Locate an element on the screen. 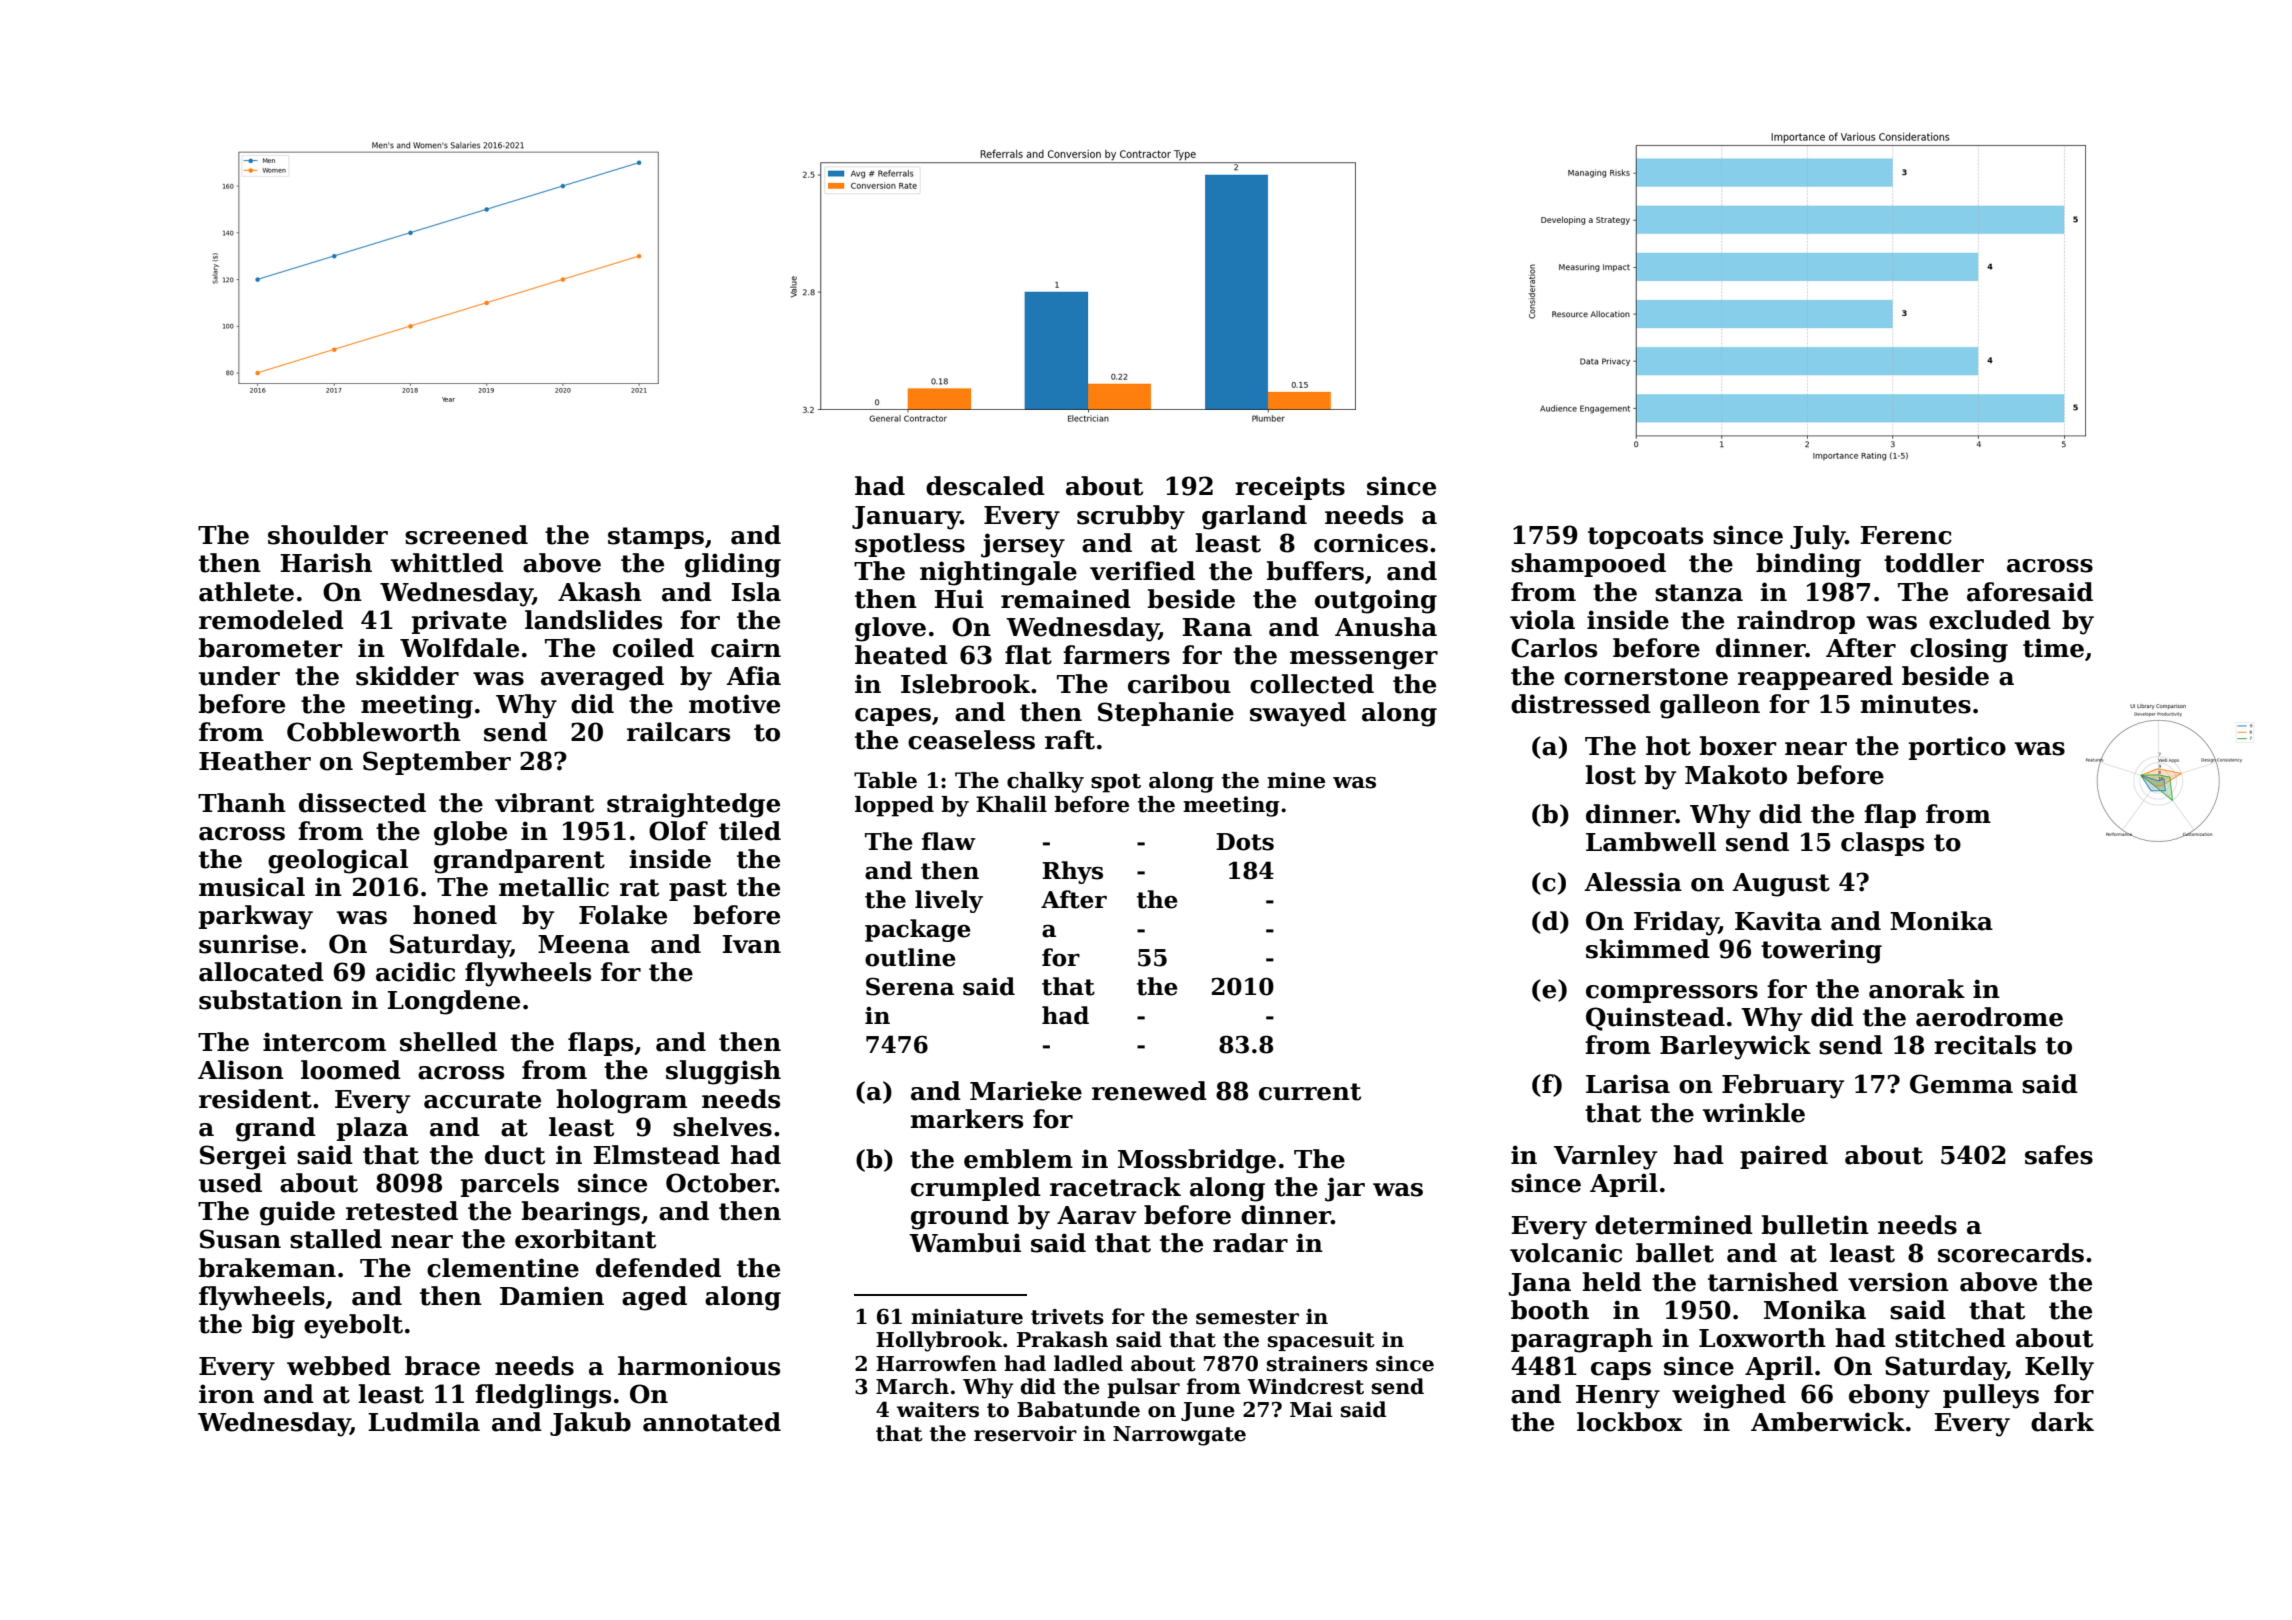 The height and width of the screenshot is (1620, 2292). stanza is located at coordinates (1699, 593).
